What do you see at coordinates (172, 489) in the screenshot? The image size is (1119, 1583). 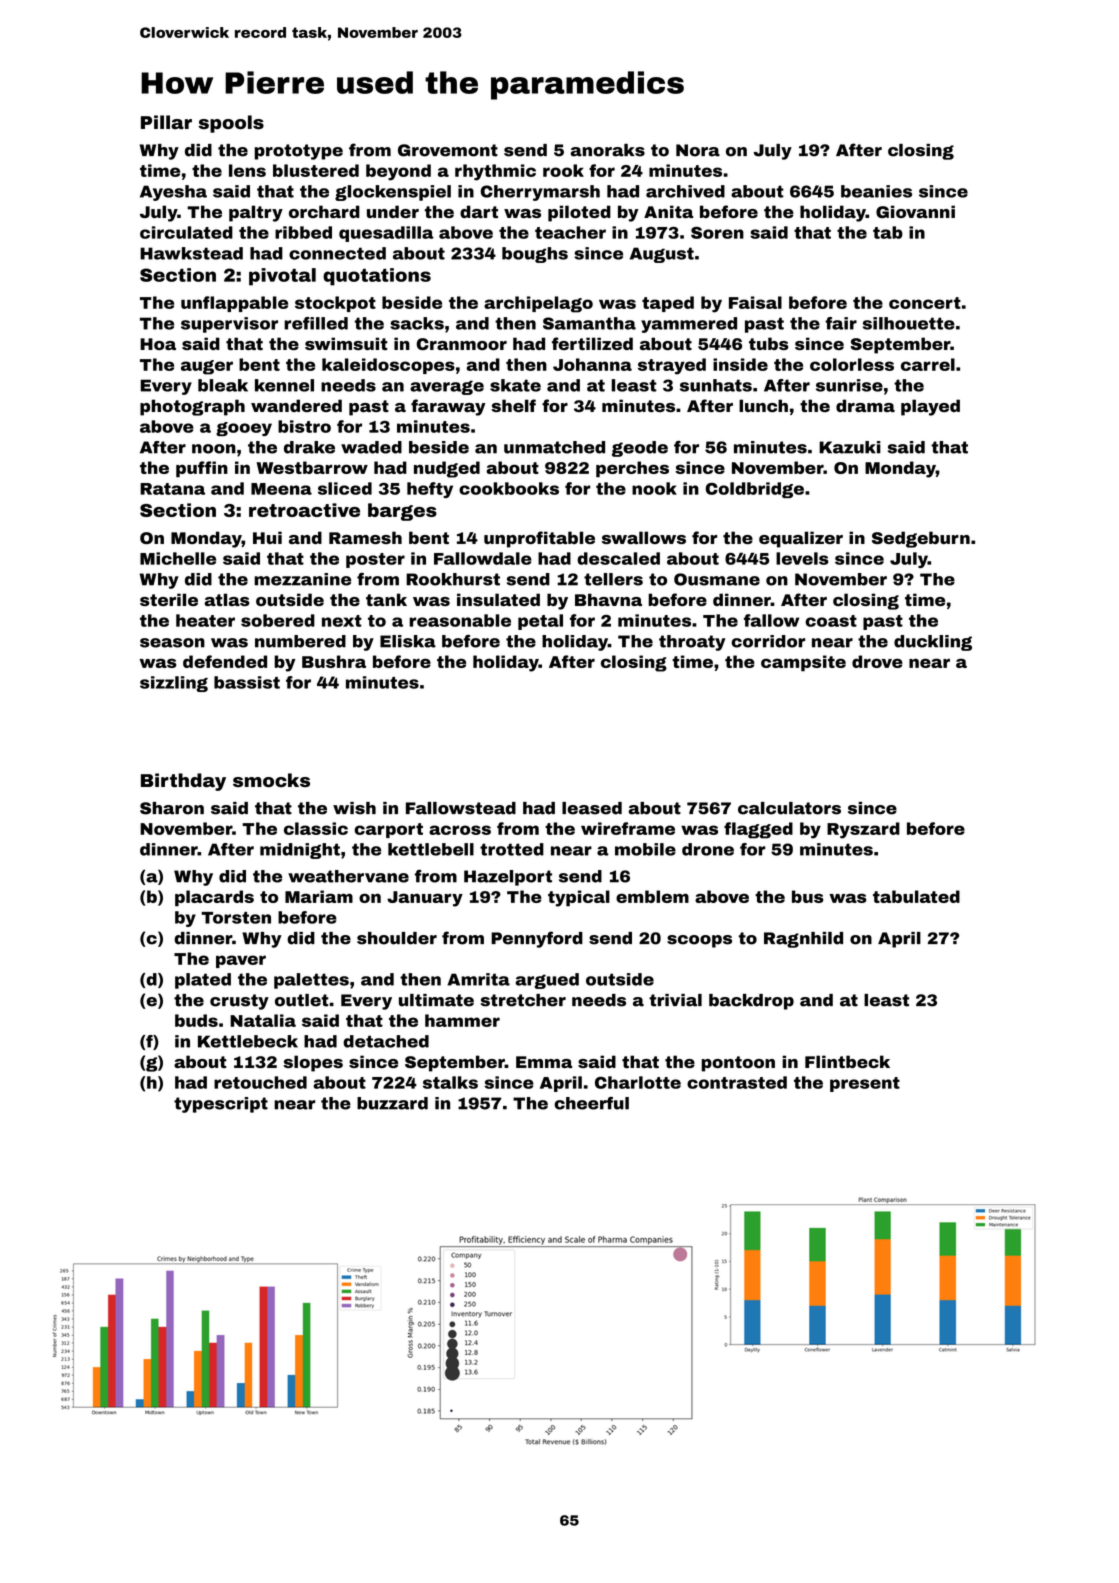 I see `Ratana` at bounding box center [172, 489].
